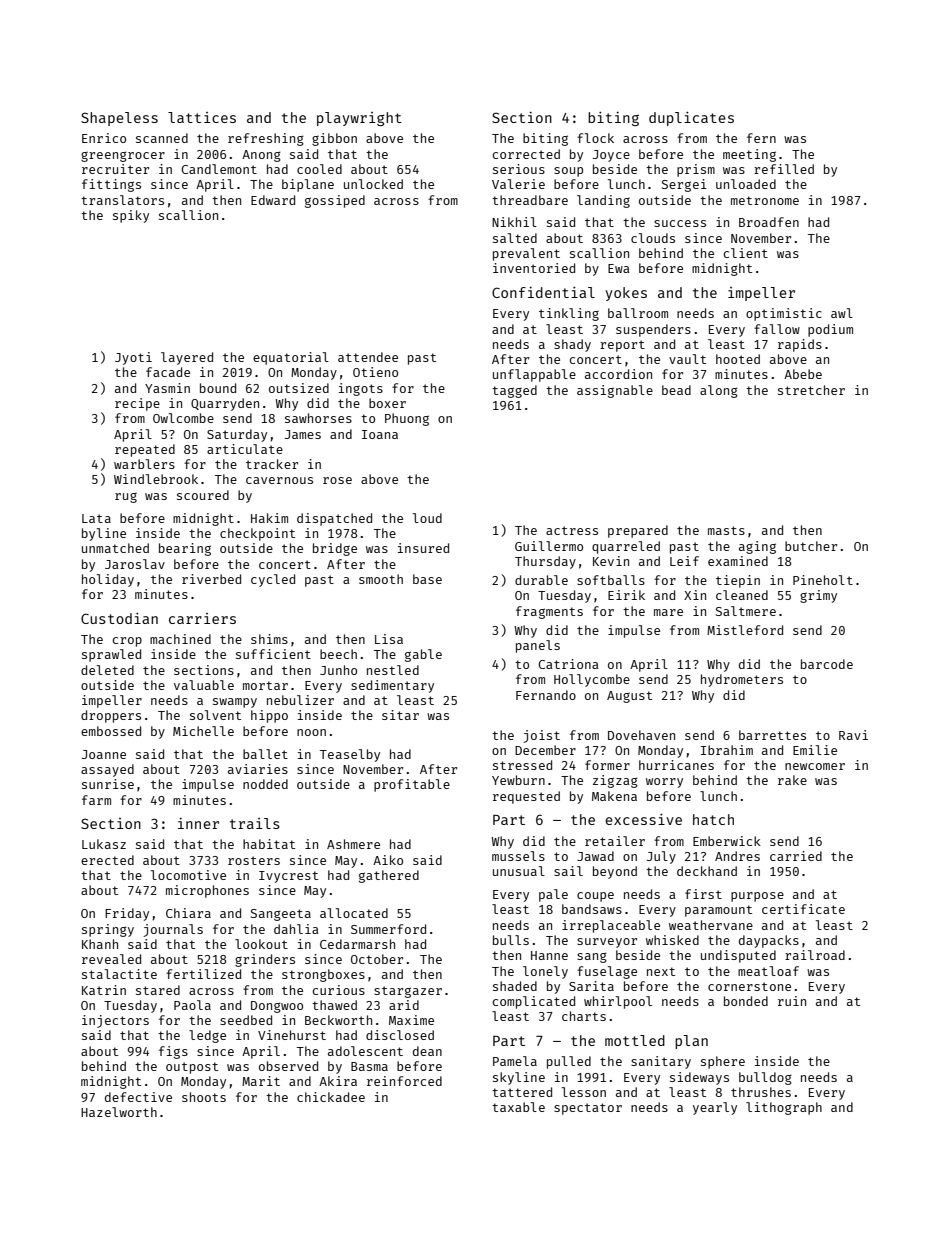  Describe the element at coordinates (691, 119) in the screenshot. I see `duplicates` at that location.
